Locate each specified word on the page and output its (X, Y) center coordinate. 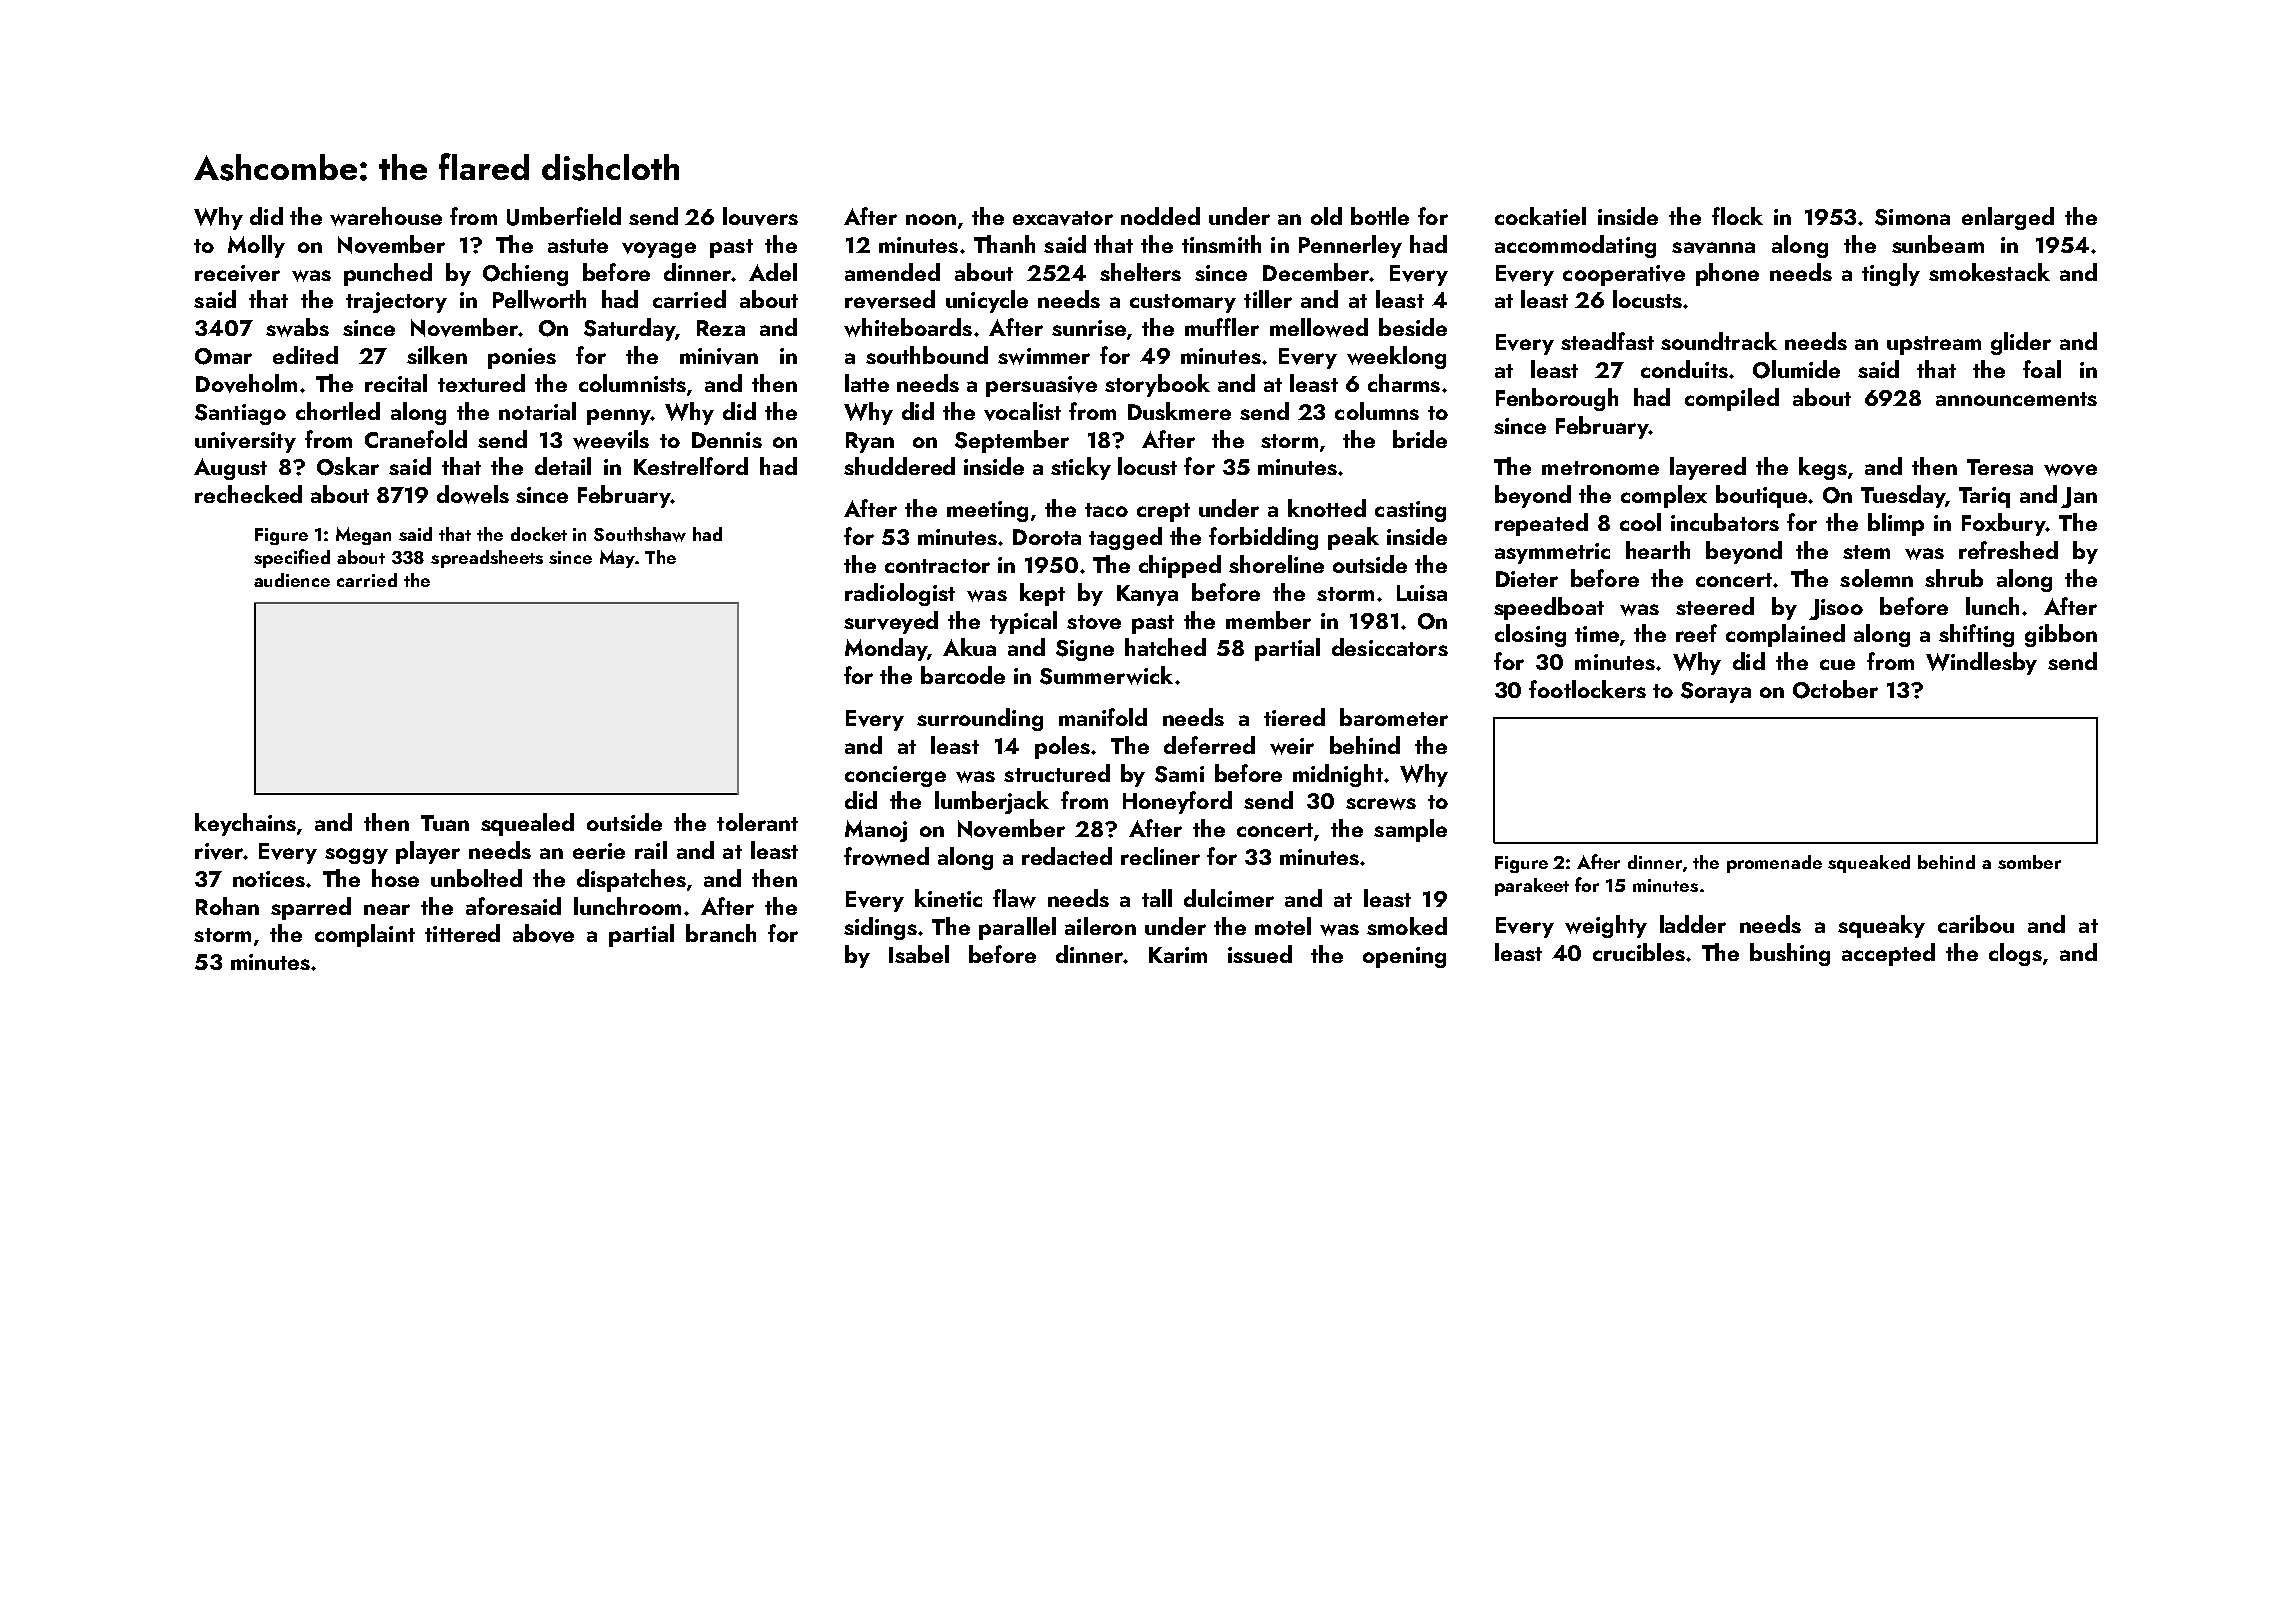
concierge (895, 776)
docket (539, 534)
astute (578, 246)
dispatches (631, 880)
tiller (1268, 299)
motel (1283, 926)
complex (1664, 496)
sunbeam (1938, 244)
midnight (1338, 775)
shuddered (899, 466)
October (1835, 689)
